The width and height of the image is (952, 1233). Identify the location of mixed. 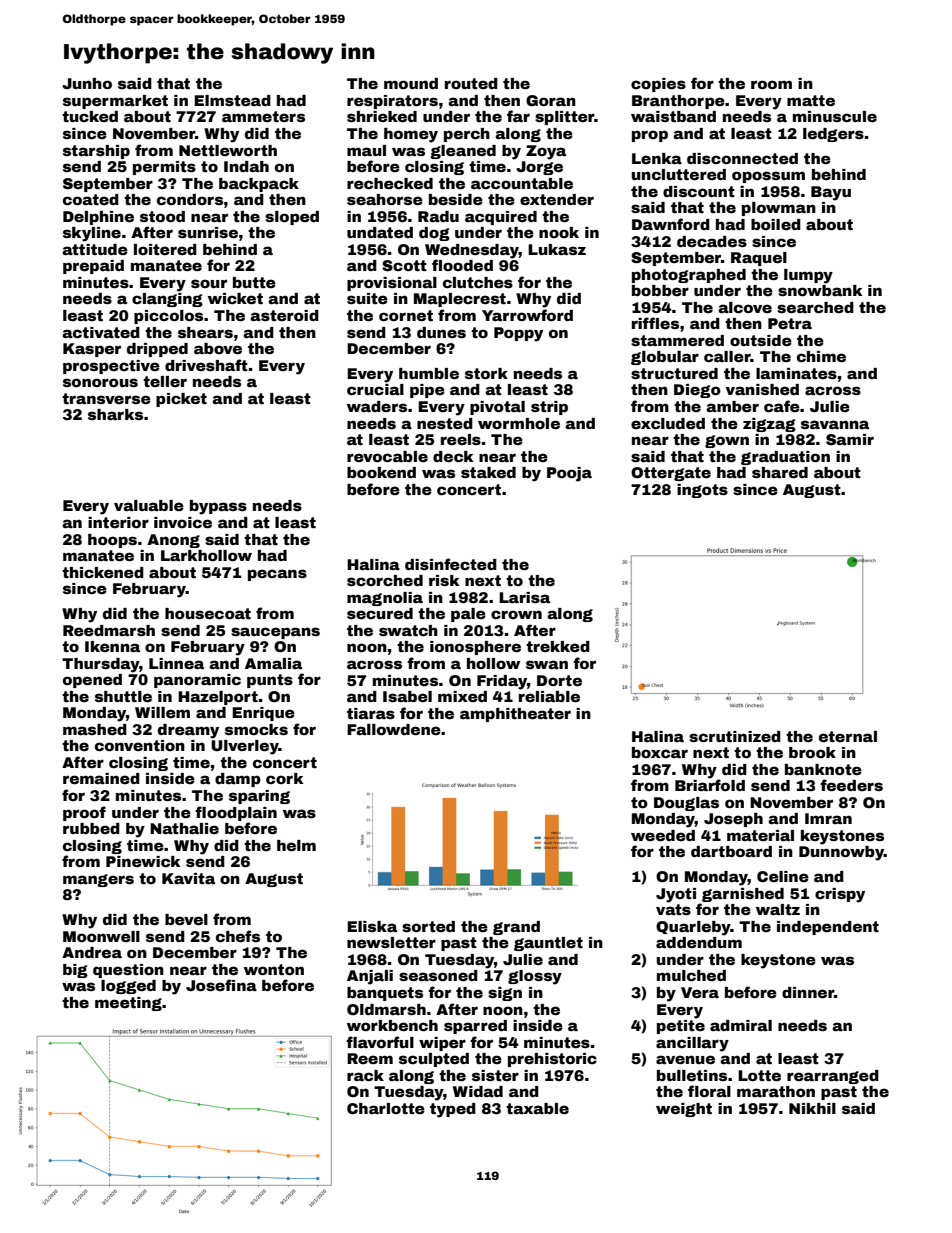
(462, 696).
